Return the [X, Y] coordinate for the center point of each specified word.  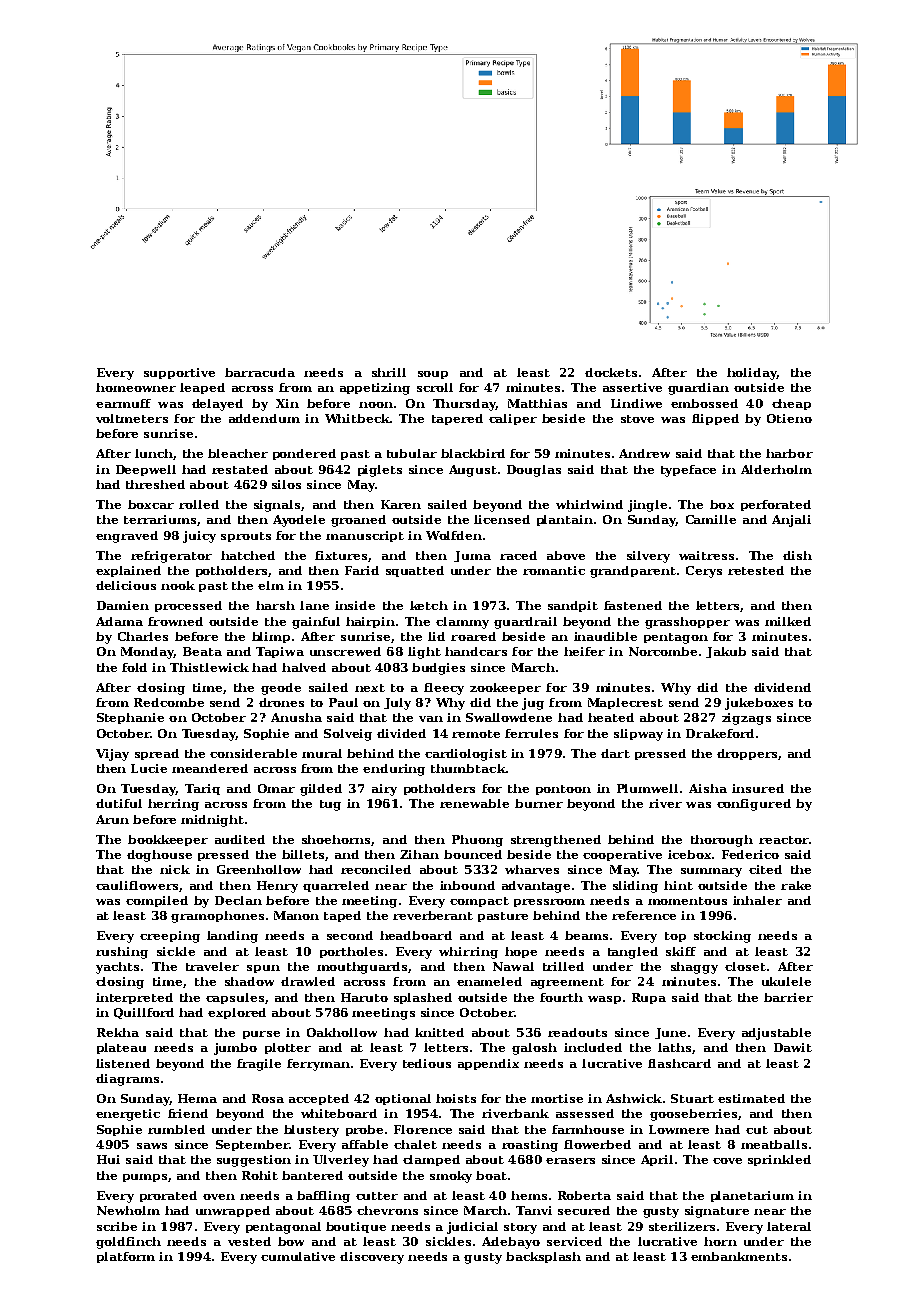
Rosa [268, 1098]
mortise [557, 1098]
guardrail [525, 623]
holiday [752, 374]
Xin [287, 403]
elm [271, 585]
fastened [633, 605]
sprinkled [779, 1160]
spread [157, 754]
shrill [389, 372]
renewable [474, 803]
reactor [784, 840]
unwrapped [233, 1211]
